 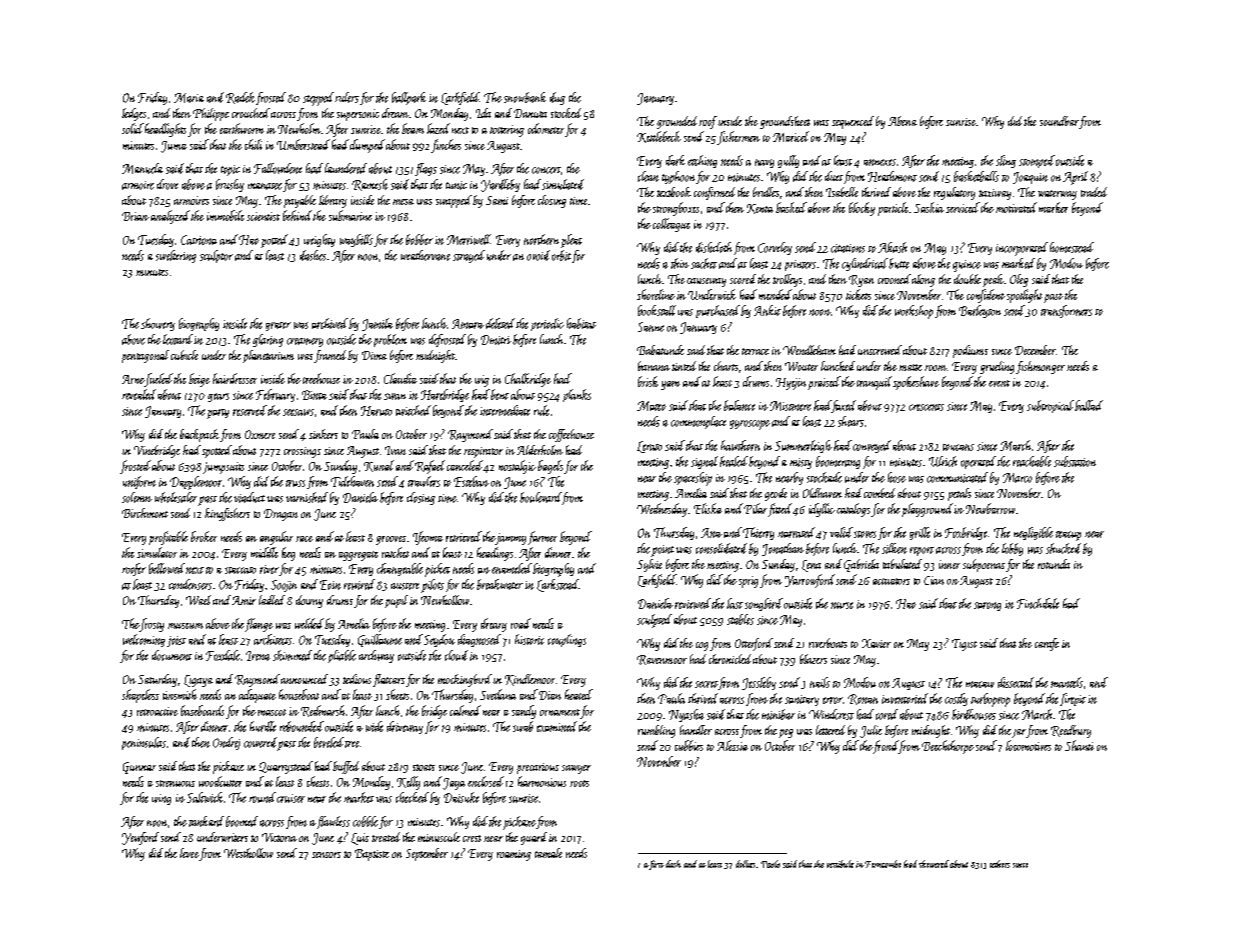 I want to click on wide, so click(x=374, y=726).
